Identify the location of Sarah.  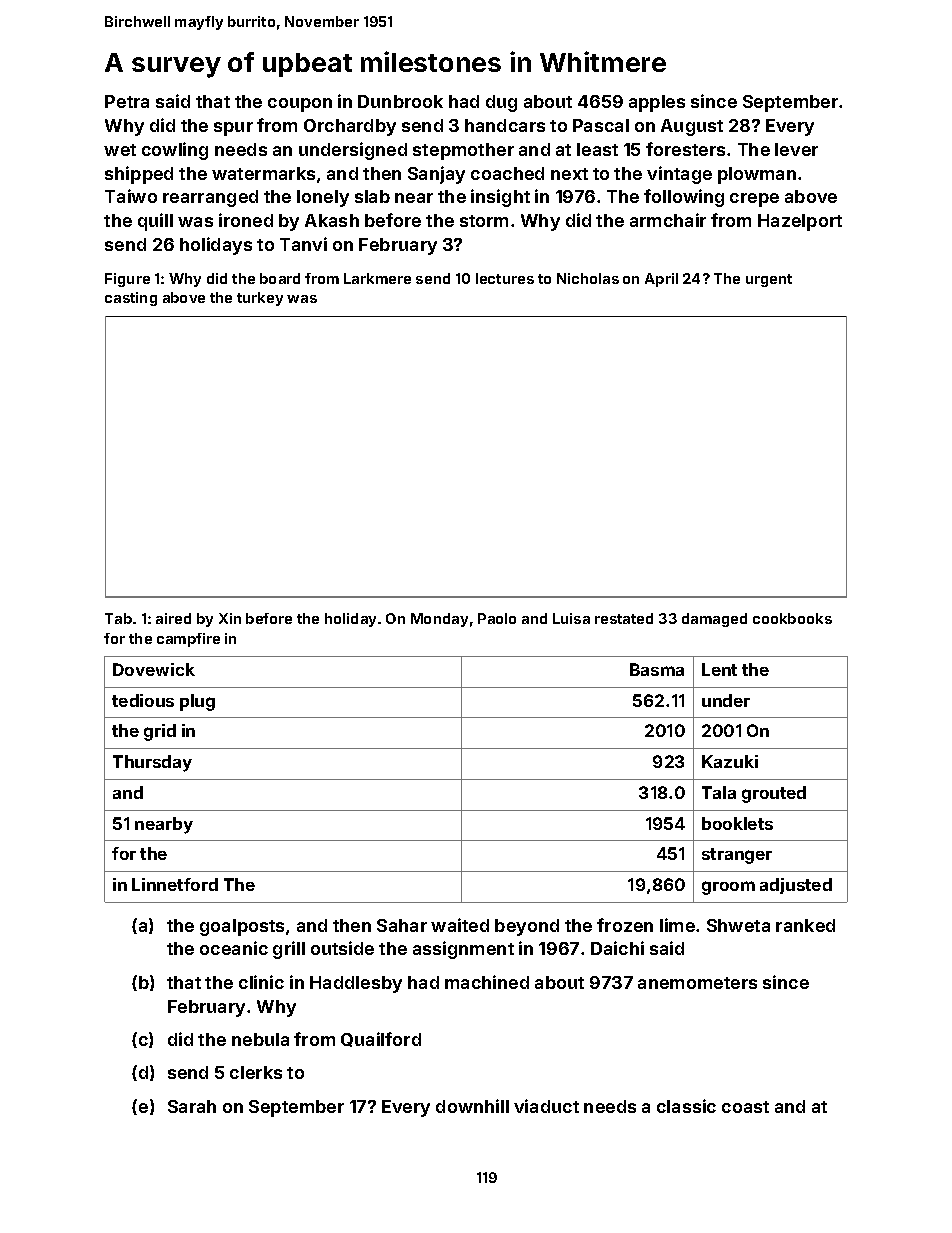
(192, 1106).
